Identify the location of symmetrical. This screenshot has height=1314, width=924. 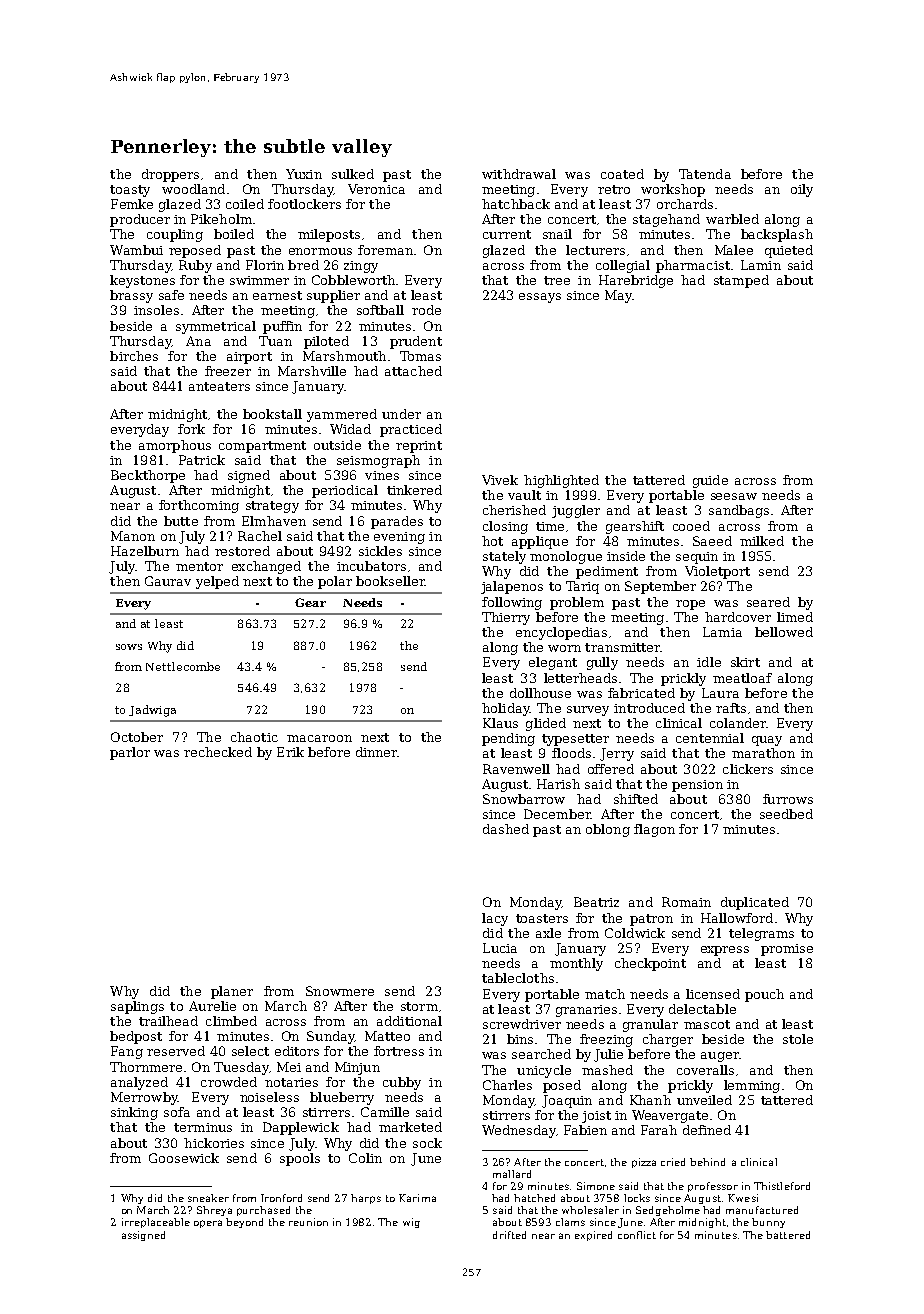
(216, 327).
